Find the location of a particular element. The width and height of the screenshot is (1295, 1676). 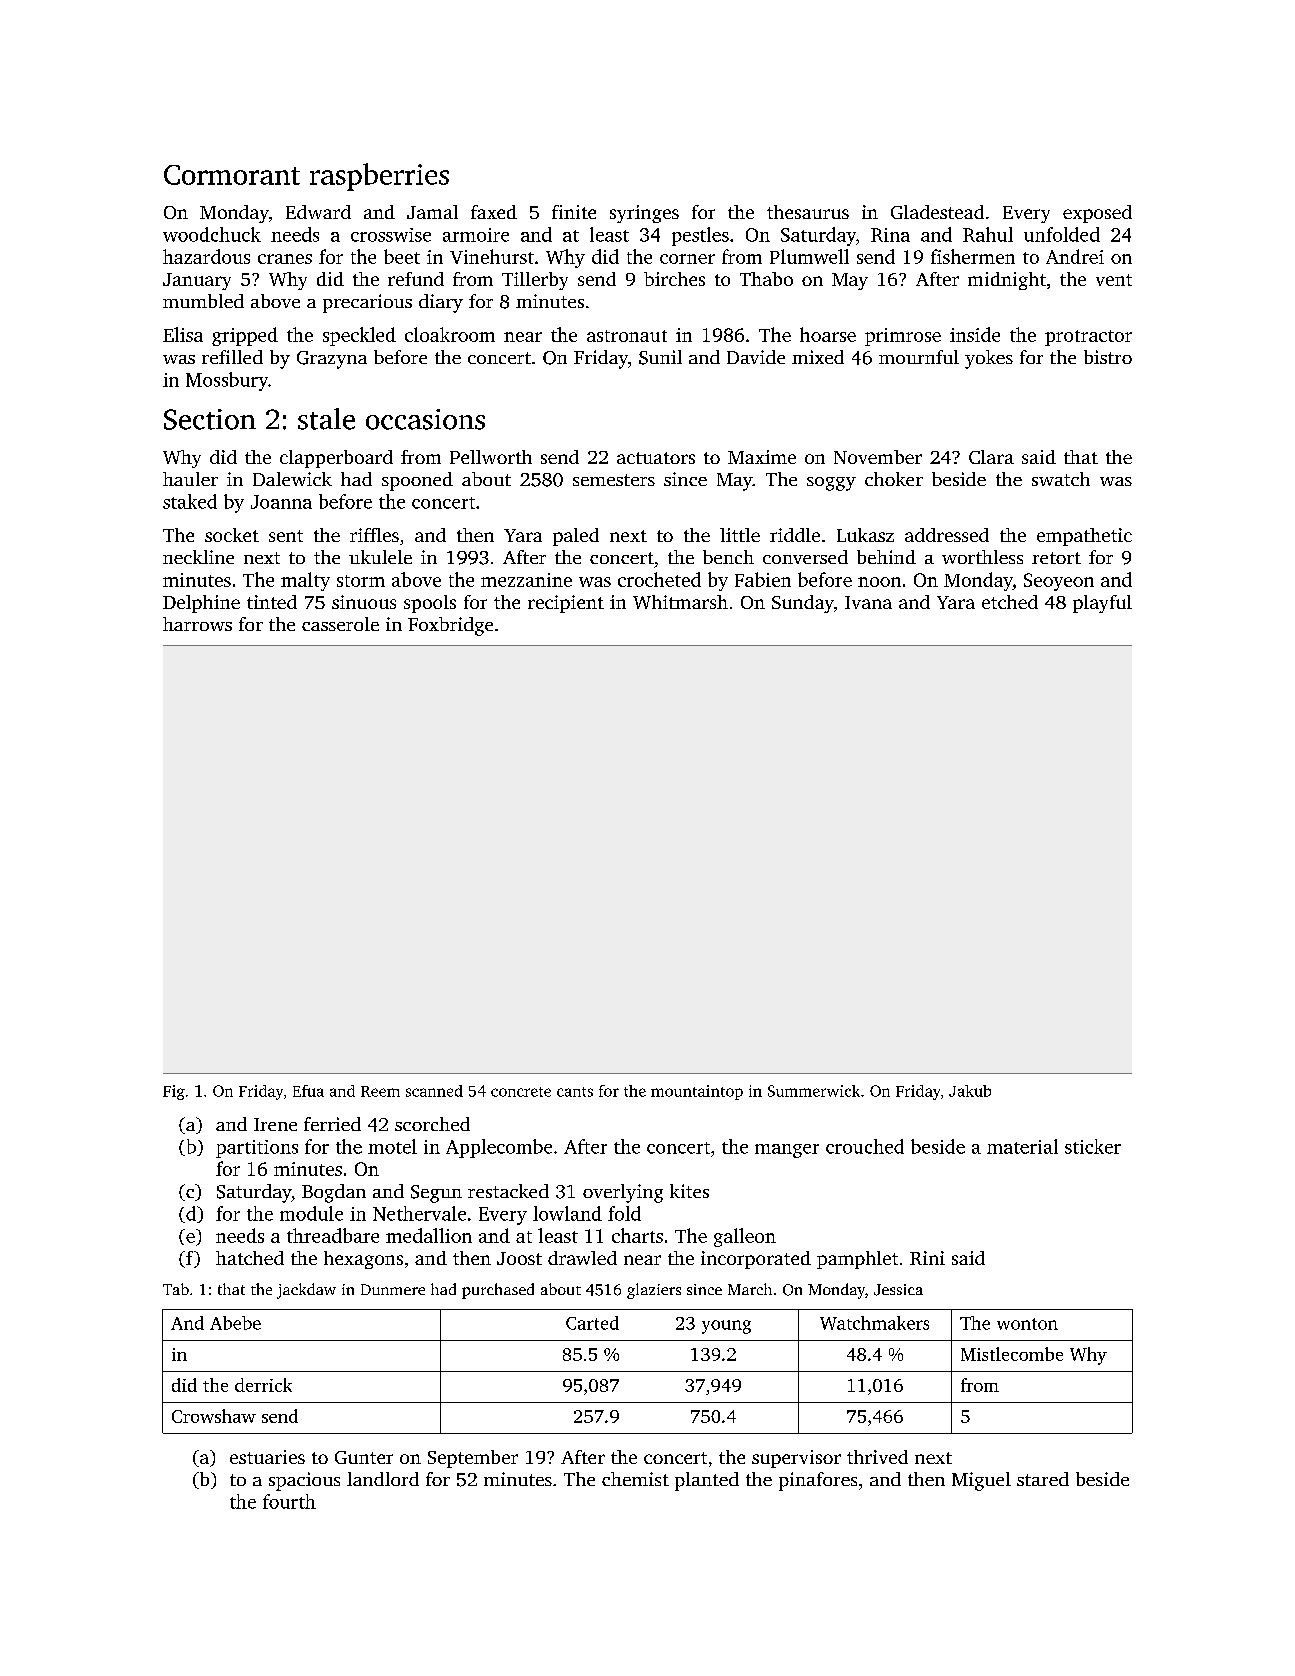

Fig is located at coordinates (174, 1092).
